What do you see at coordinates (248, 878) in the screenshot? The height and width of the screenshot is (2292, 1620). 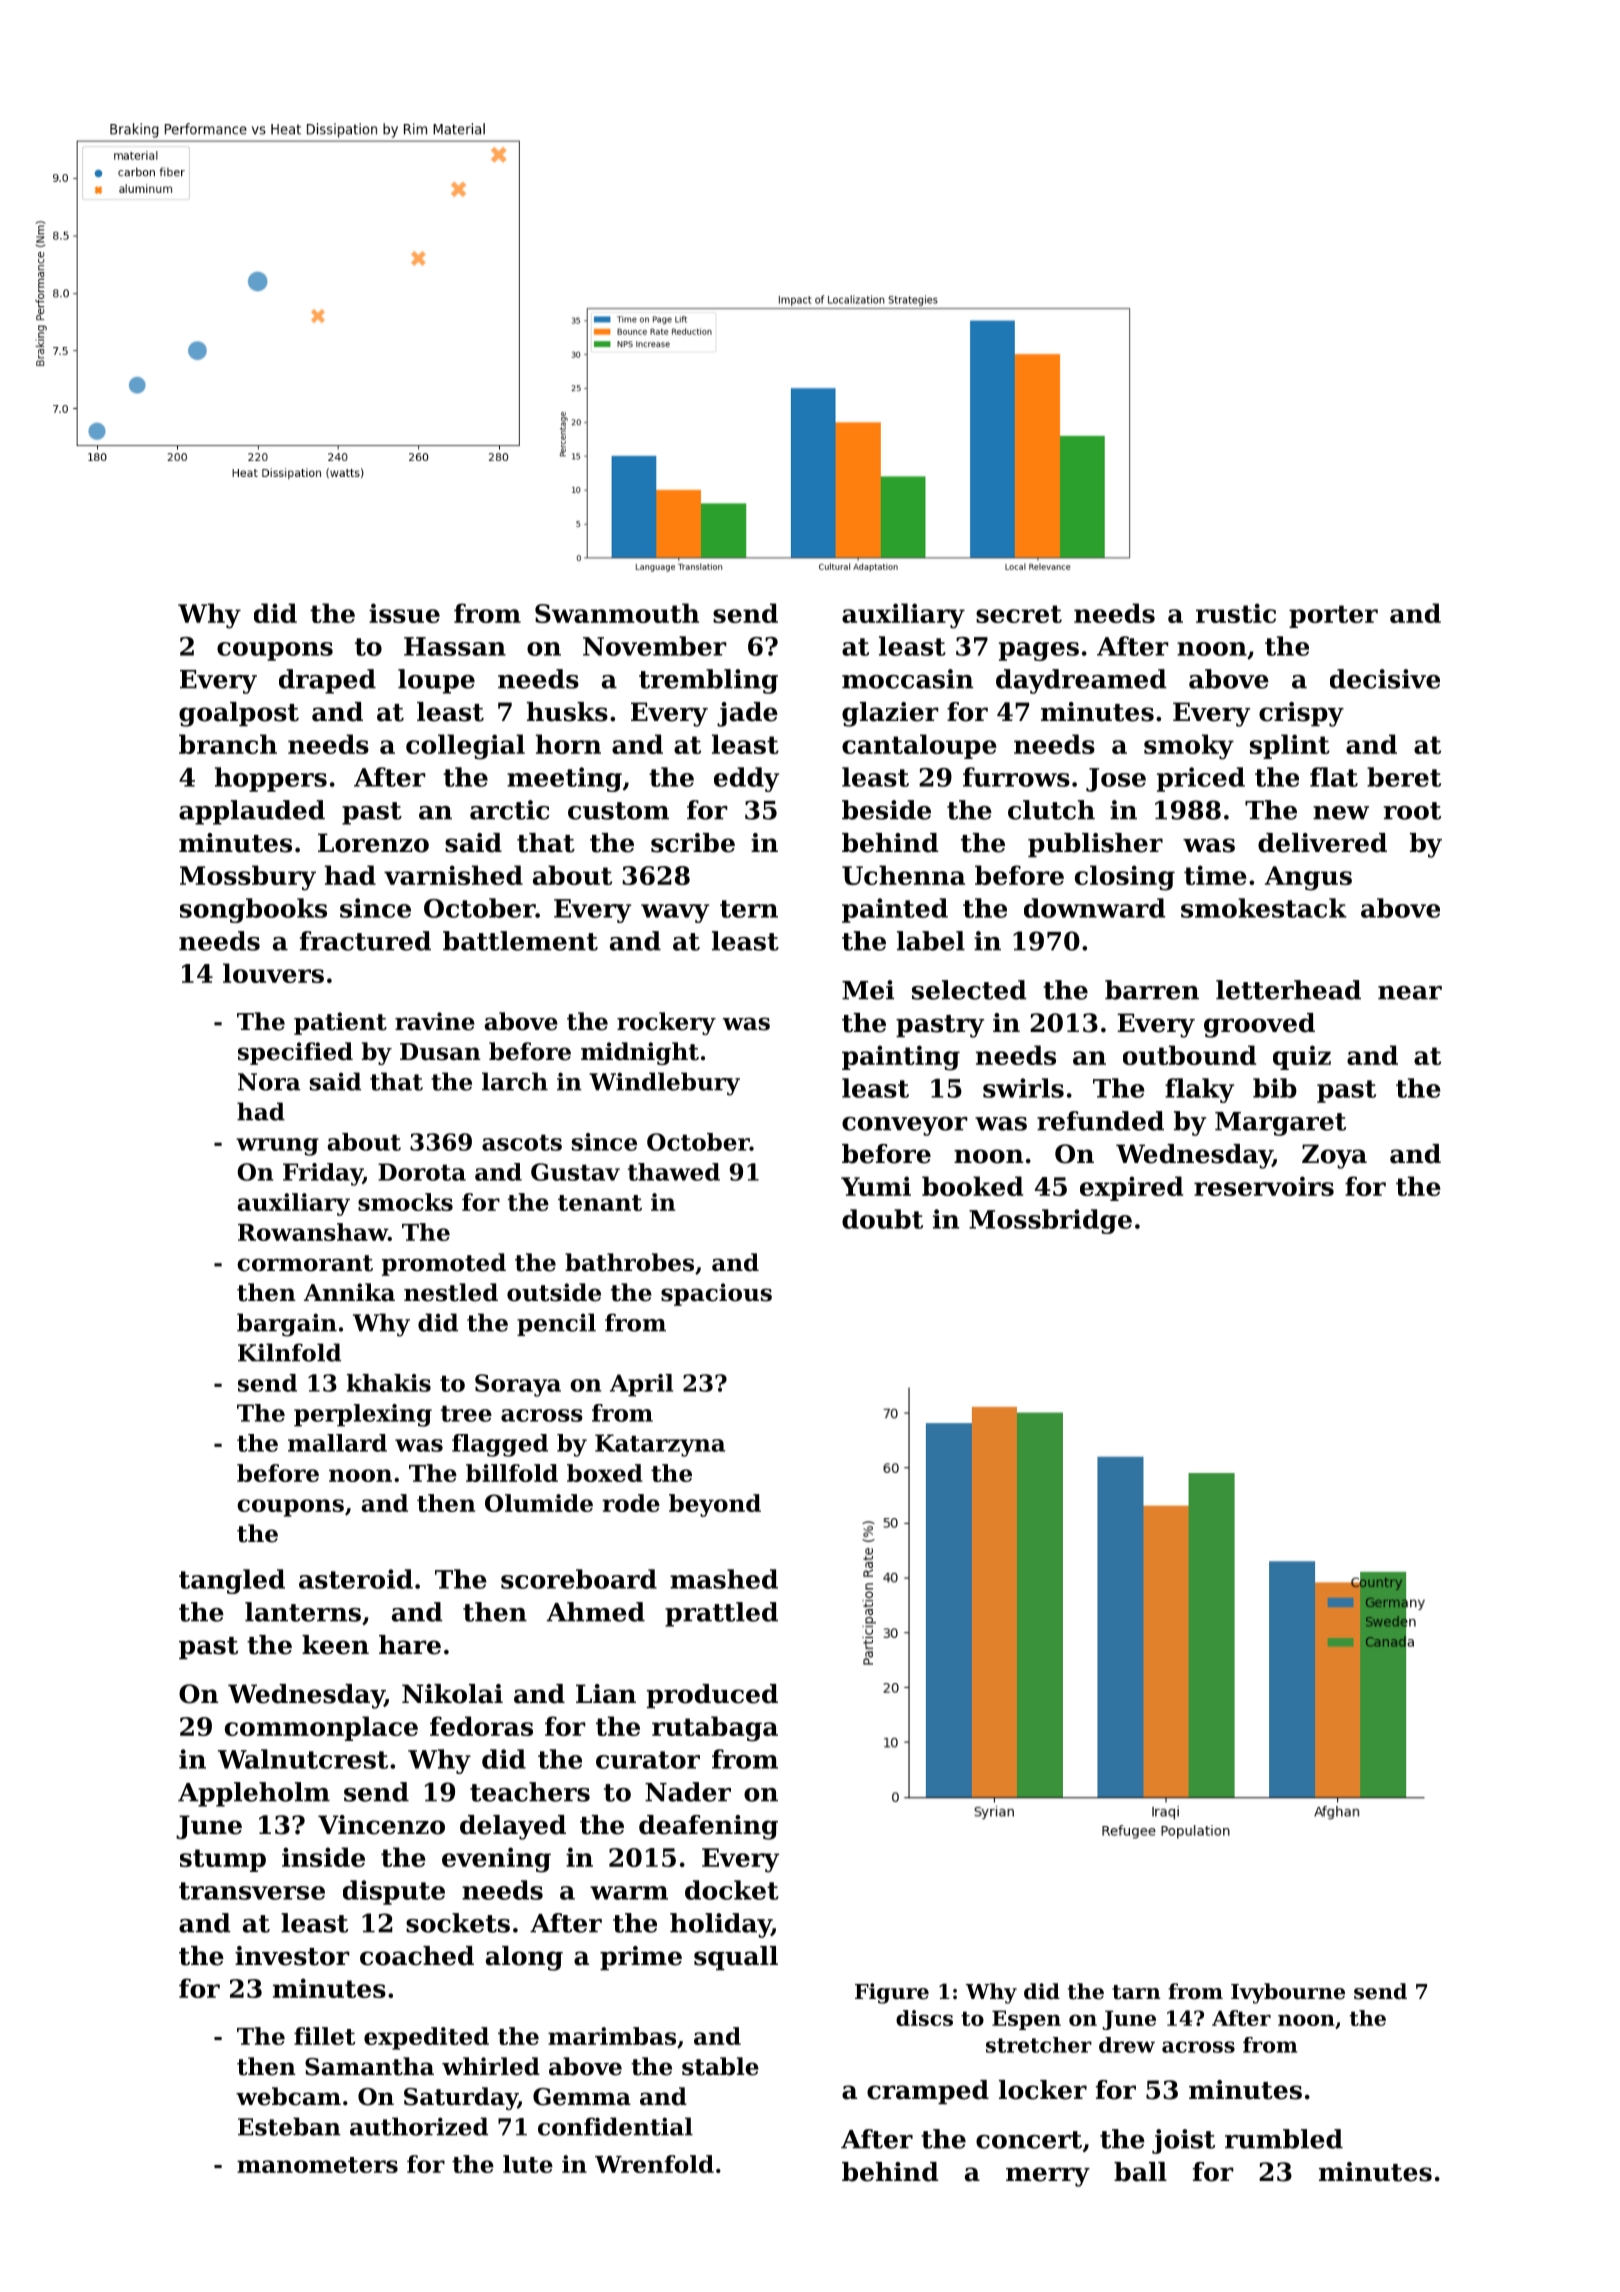 I see `Mossbury` at bounding box center [248, 878].
